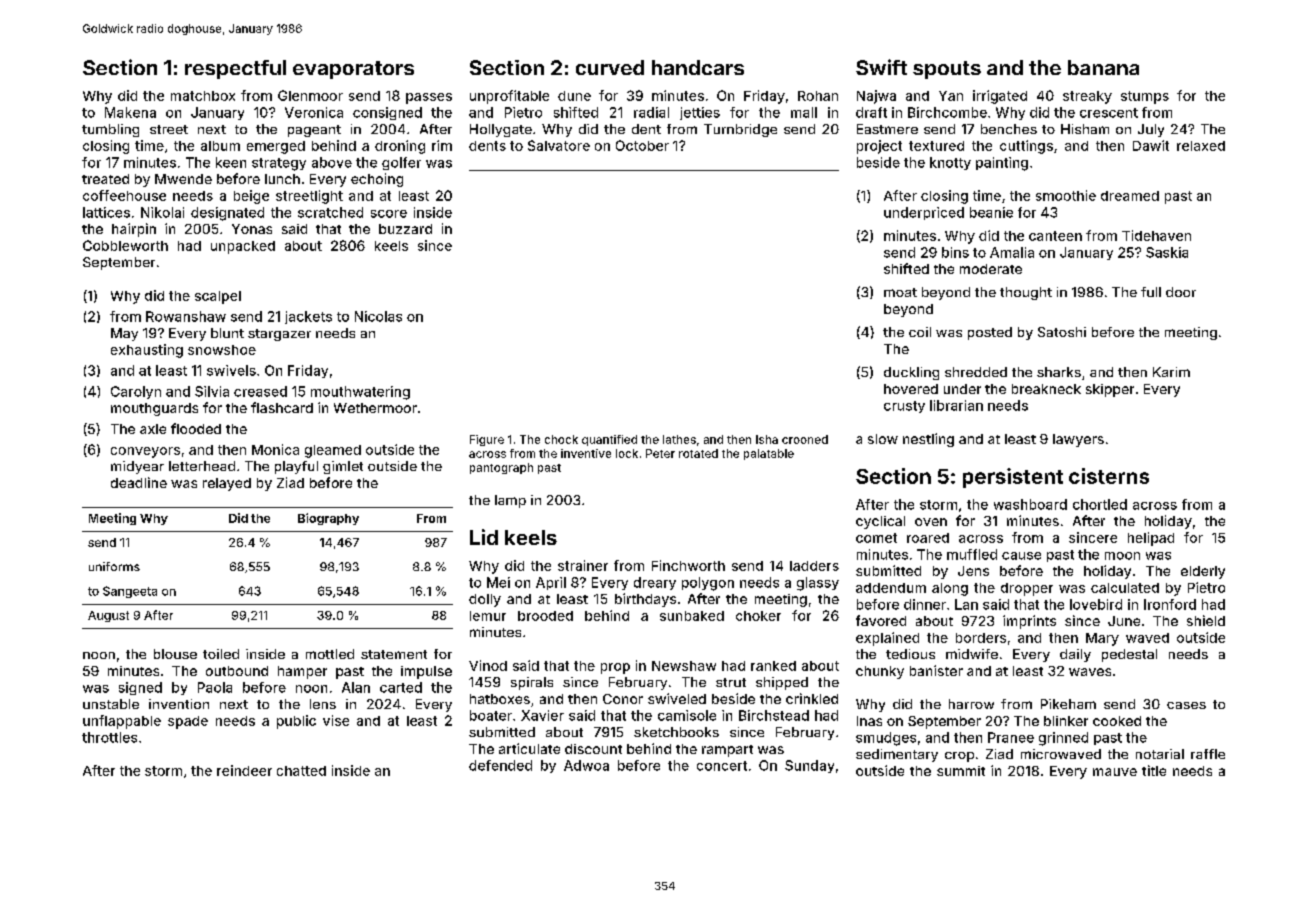 This page has width=1308, height=924. What do you see at coordinates (679, 439) in the page?
I see `lathes` at bounding box center [679, 439].
